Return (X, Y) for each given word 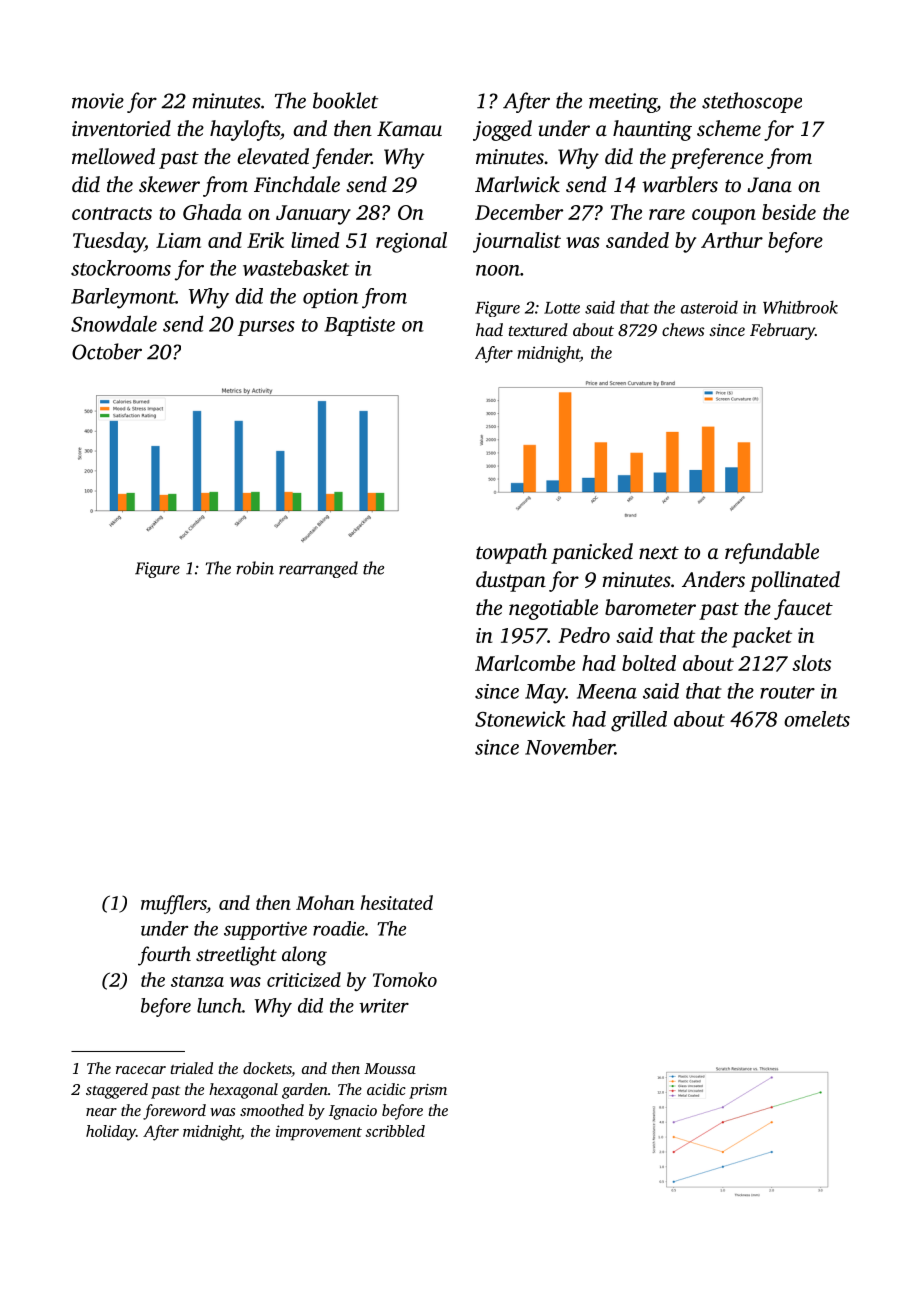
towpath (511, 553)
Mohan (325, 902)
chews (683, 329)
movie (98, 101)
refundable (772, 553)
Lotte (562, 308)
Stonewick (520, 719)
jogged (502, 130)
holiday (111, 1133)
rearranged (318, 569)
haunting (652, 130)
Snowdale (114, 323)
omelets (817, 719)
